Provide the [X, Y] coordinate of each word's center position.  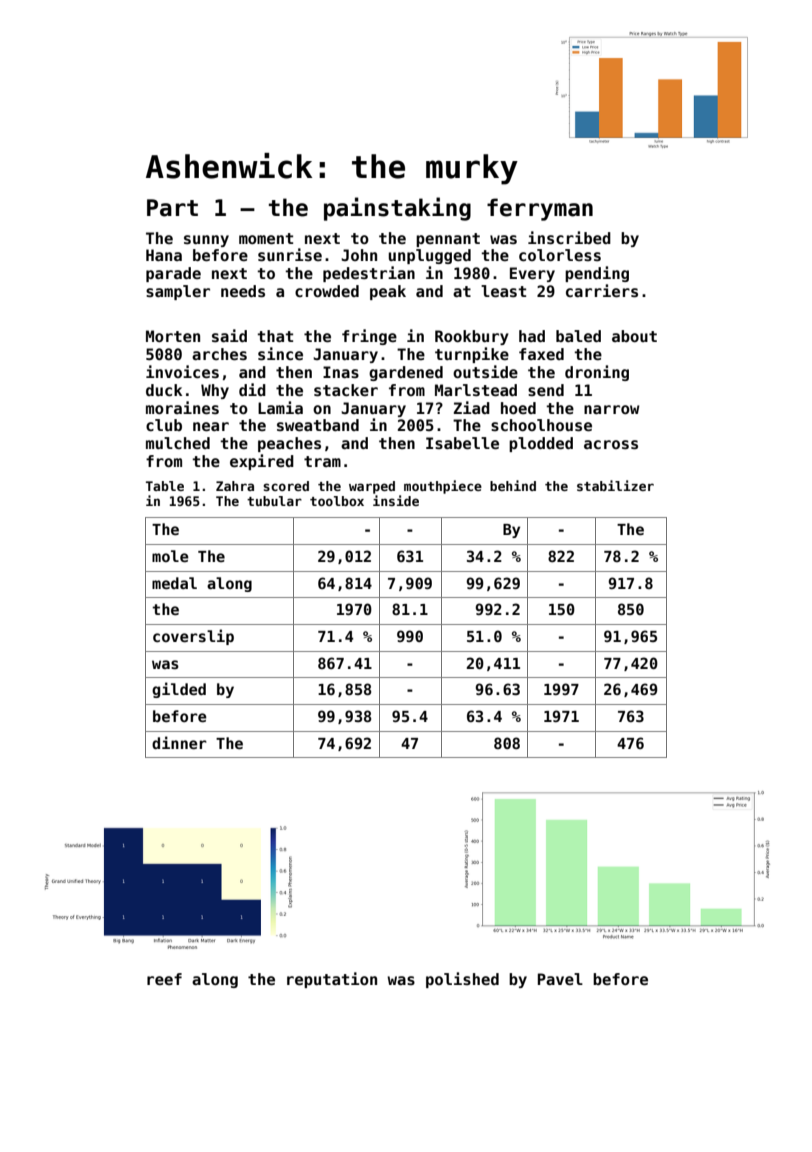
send [546, 390]
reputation [332, 980]
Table [165, 486]
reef [164, 979]
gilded [179, 690]
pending [597, 274]
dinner [179, 742]
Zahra [235, 486]
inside [396, 500]
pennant [448, 240]
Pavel [560, 979]
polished [462, 980]
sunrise [290, 254]
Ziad [472, 407]
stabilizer [615, 485]
